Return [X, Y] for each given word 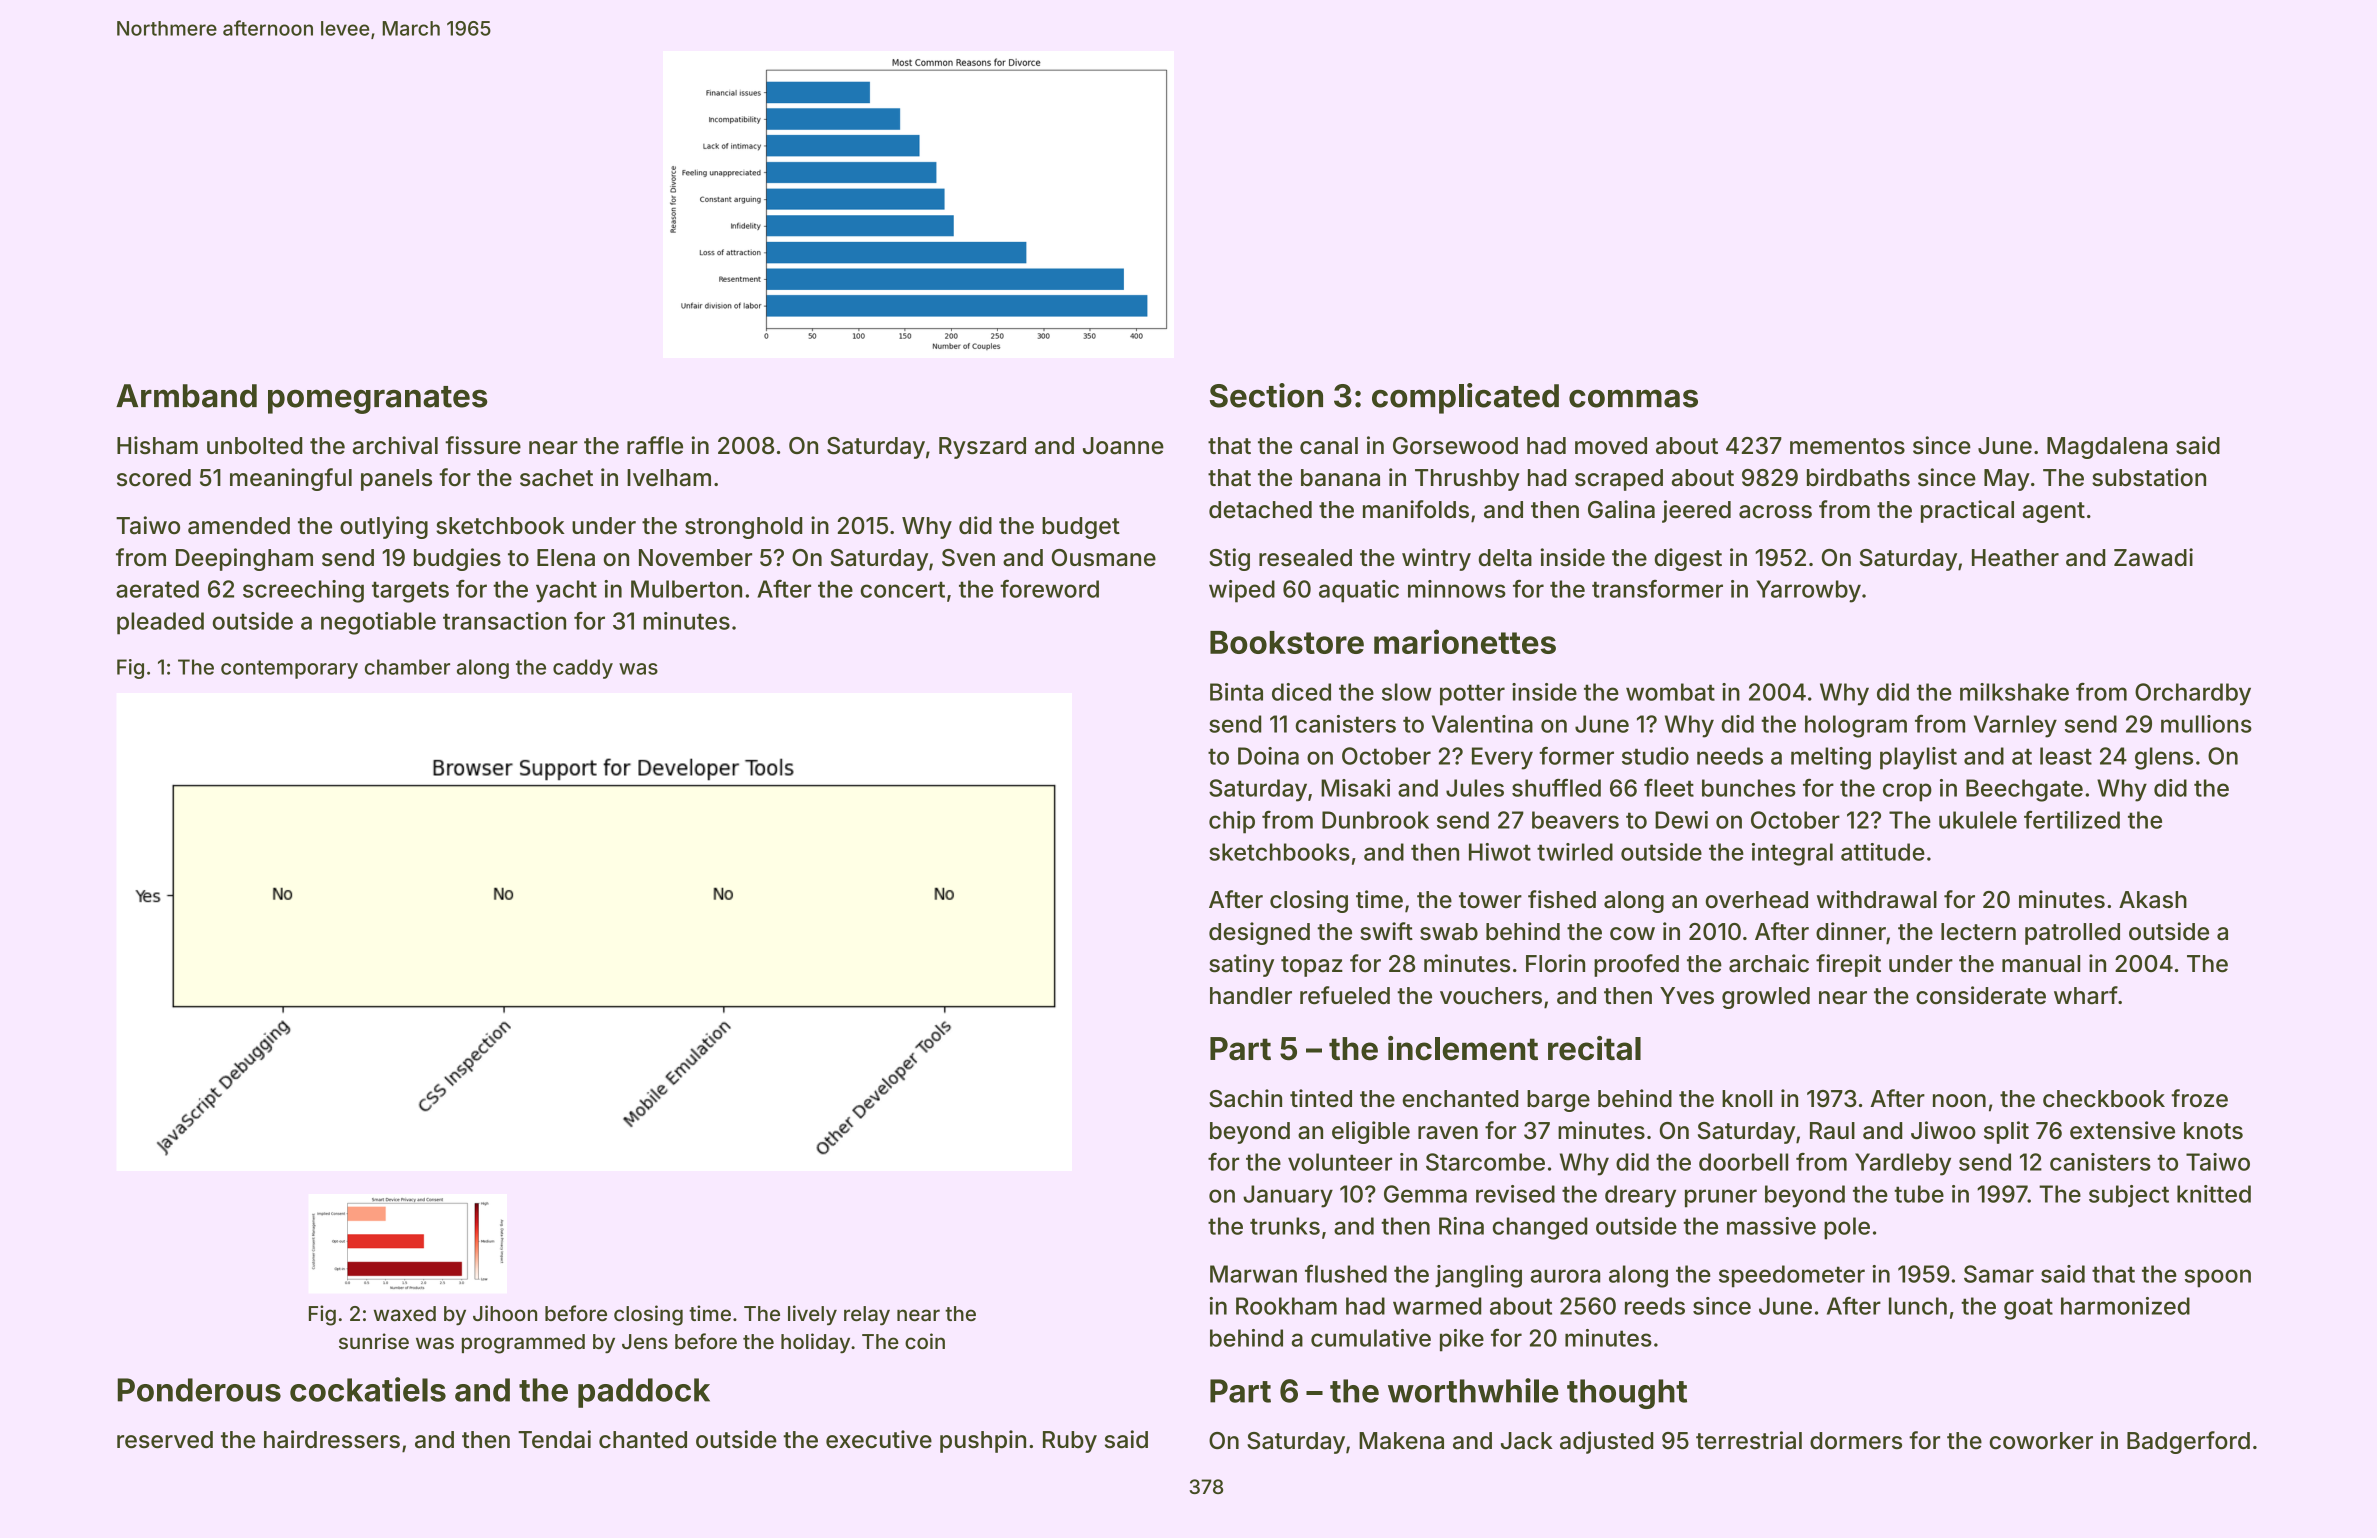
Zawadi [2153, 557]
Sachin [1245, 1098]
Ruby [1070, 1442]
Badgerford [2188, 1442]
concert [902, 589]
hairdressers [332, 1439]
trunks [1285, 1226]
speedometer [1792, 1276]
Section [1266, 395]
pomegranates [377, 400]
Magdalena [2107, 448]
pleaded [160, 623]
